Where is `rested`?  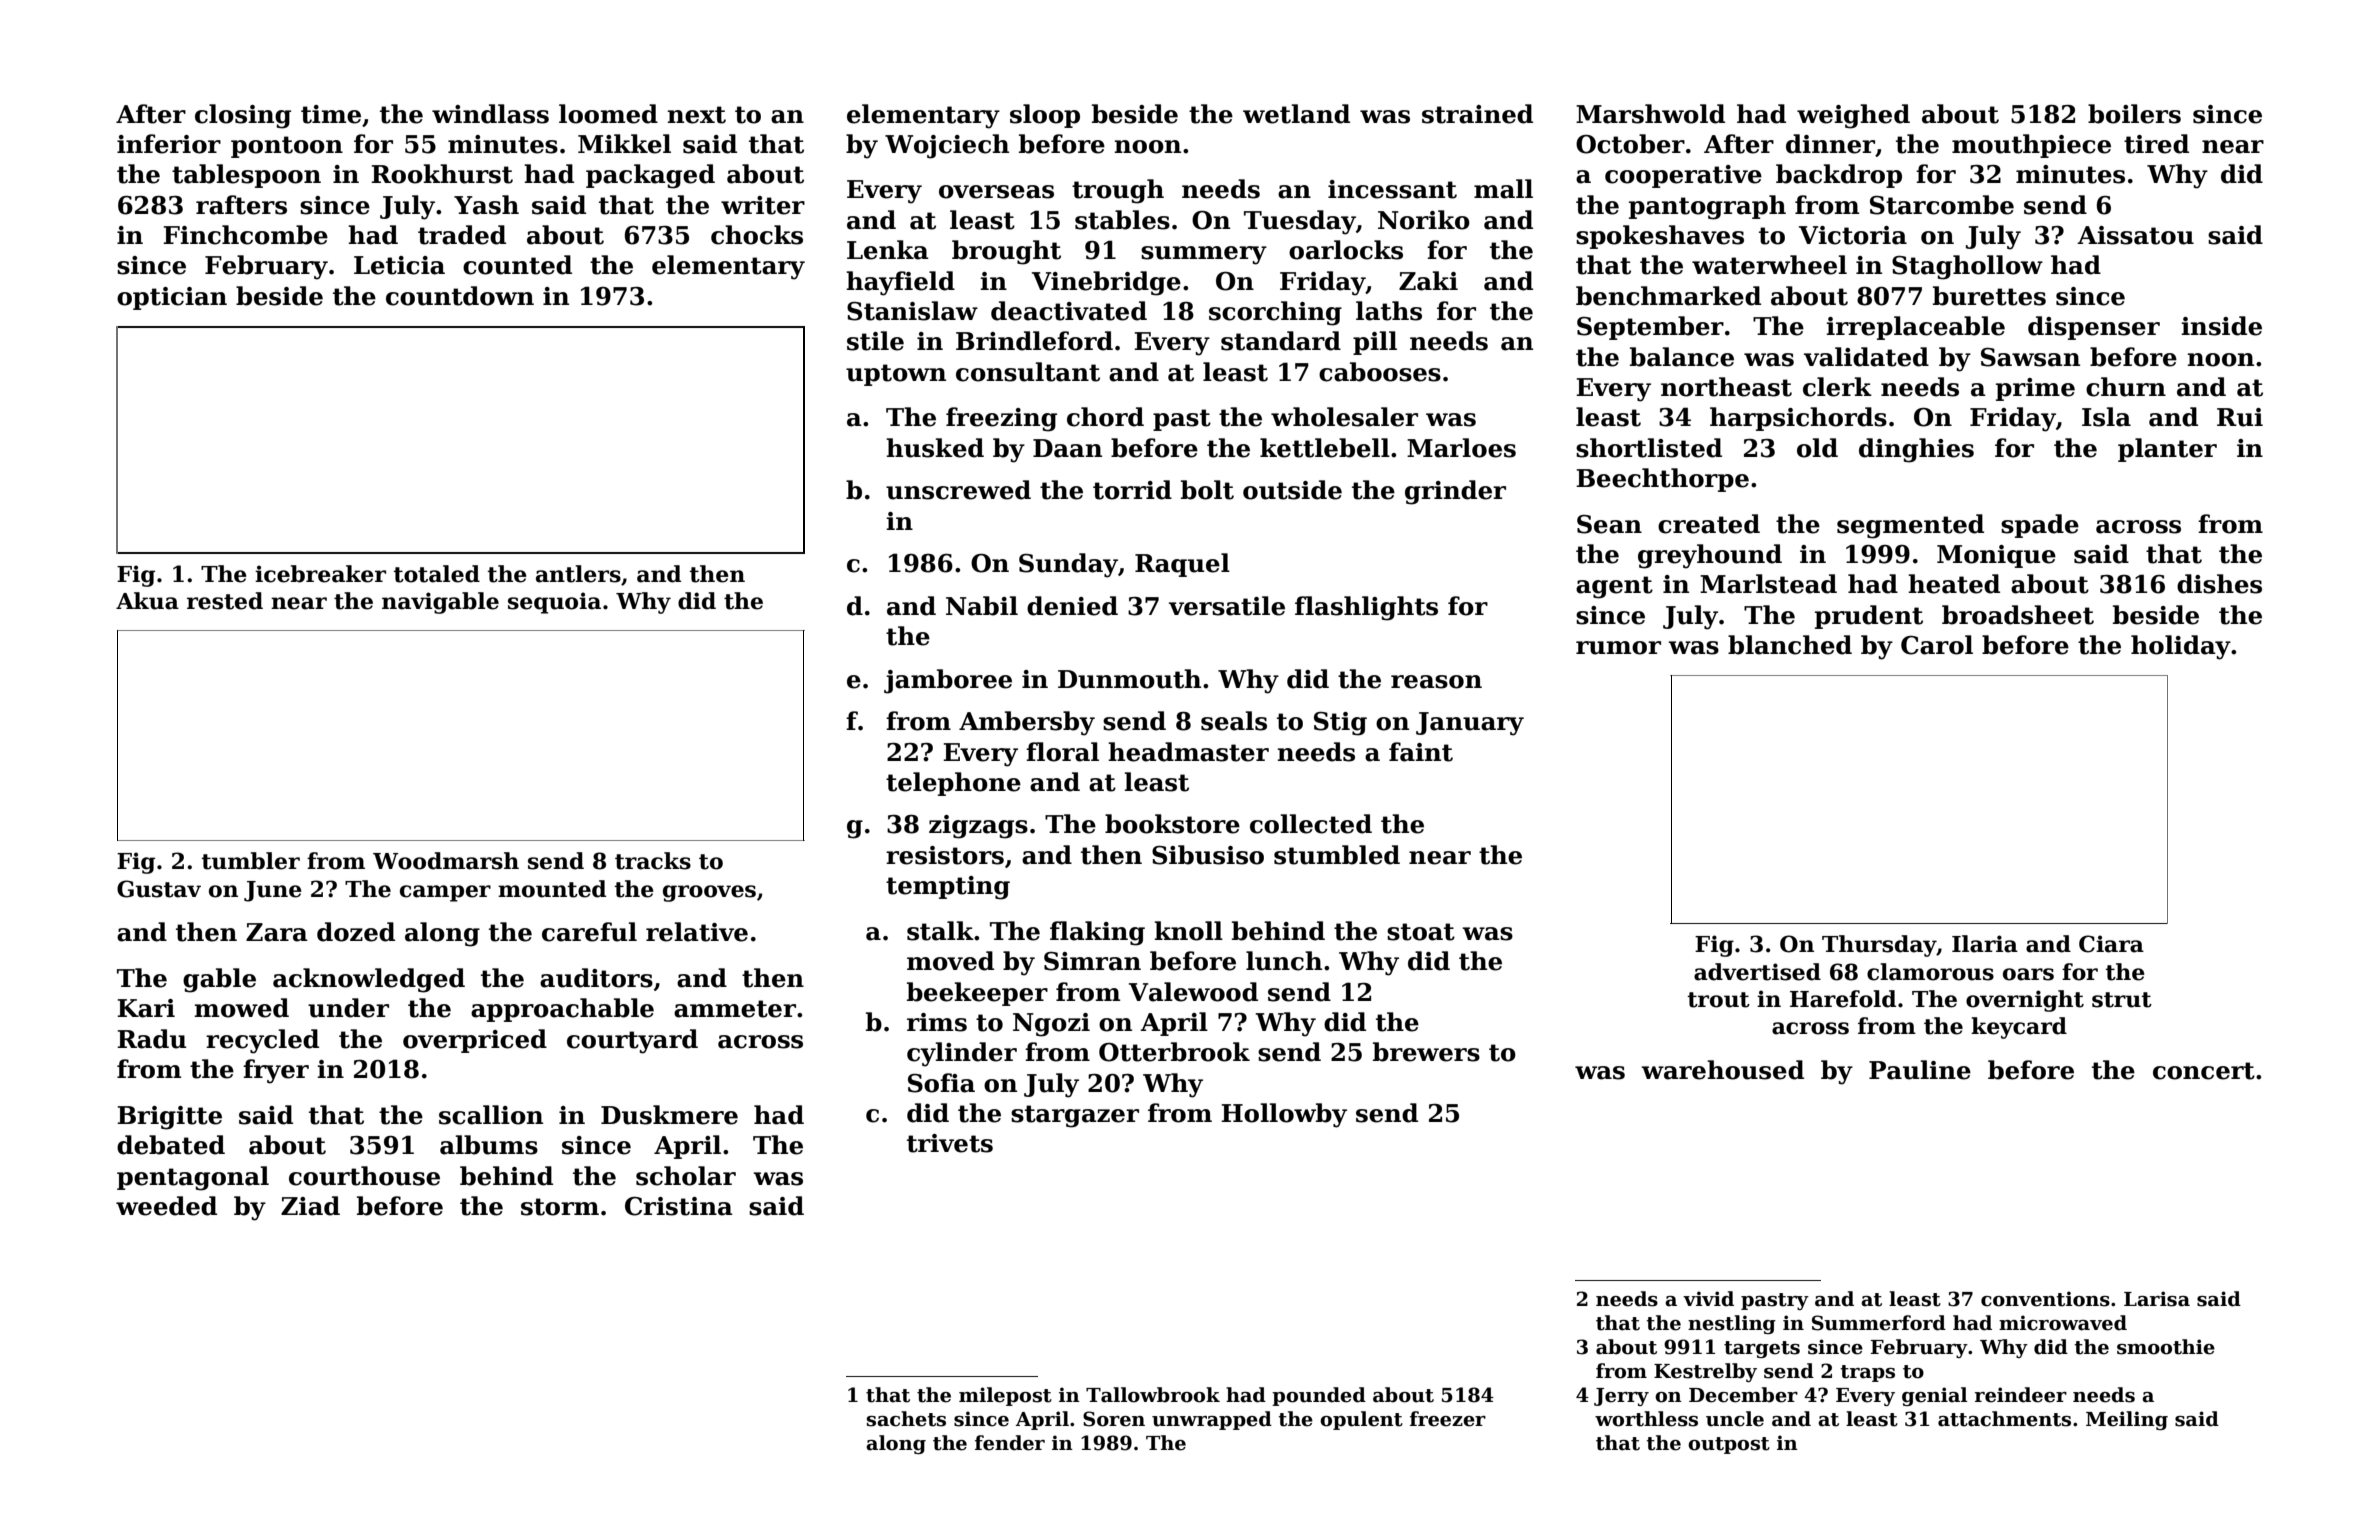
rested is located at coordinates (225, 601).
